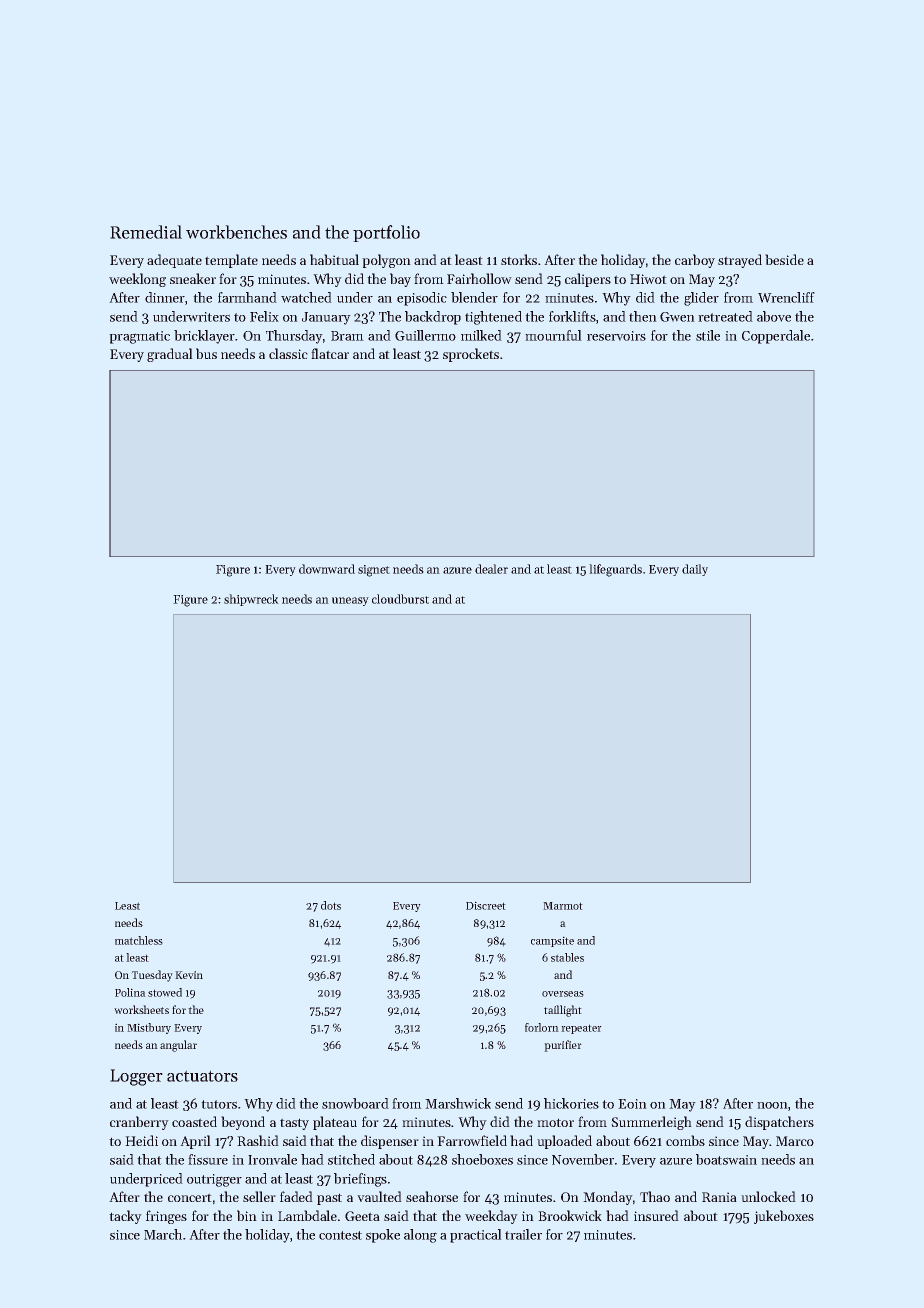 The height and width of the image is (1308, 924). Describe the element at coordinates (139, 940) in the image. I see `matchless` at that location.
